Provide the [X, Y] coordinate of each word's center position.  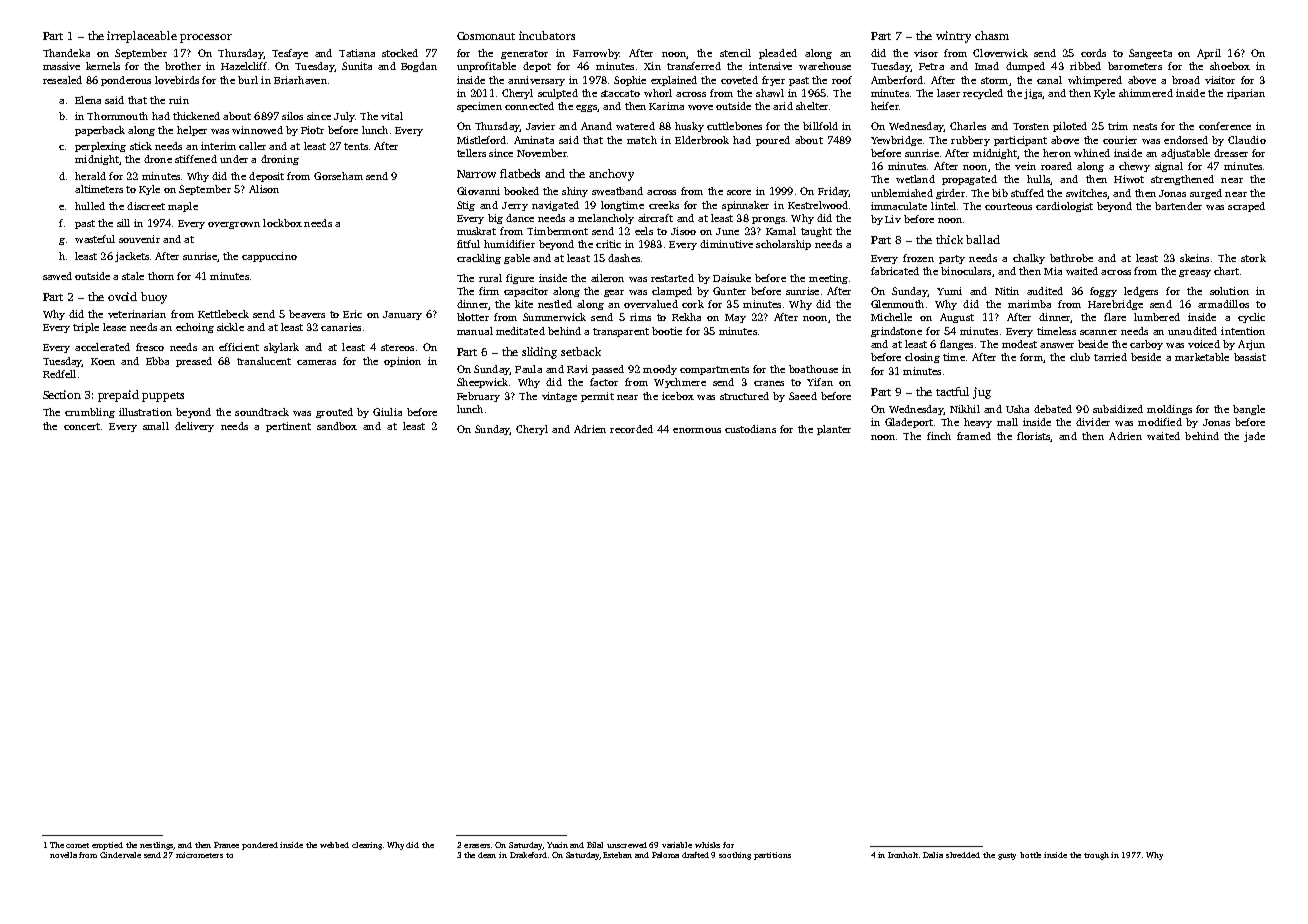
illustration [145, 412]
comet [77, 845]
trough [1096, 856]
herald [90, 176]
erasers [477, 846]
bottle [1030, 855]
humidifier [509, 244]
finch [939, 436]
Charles [968, 126]
